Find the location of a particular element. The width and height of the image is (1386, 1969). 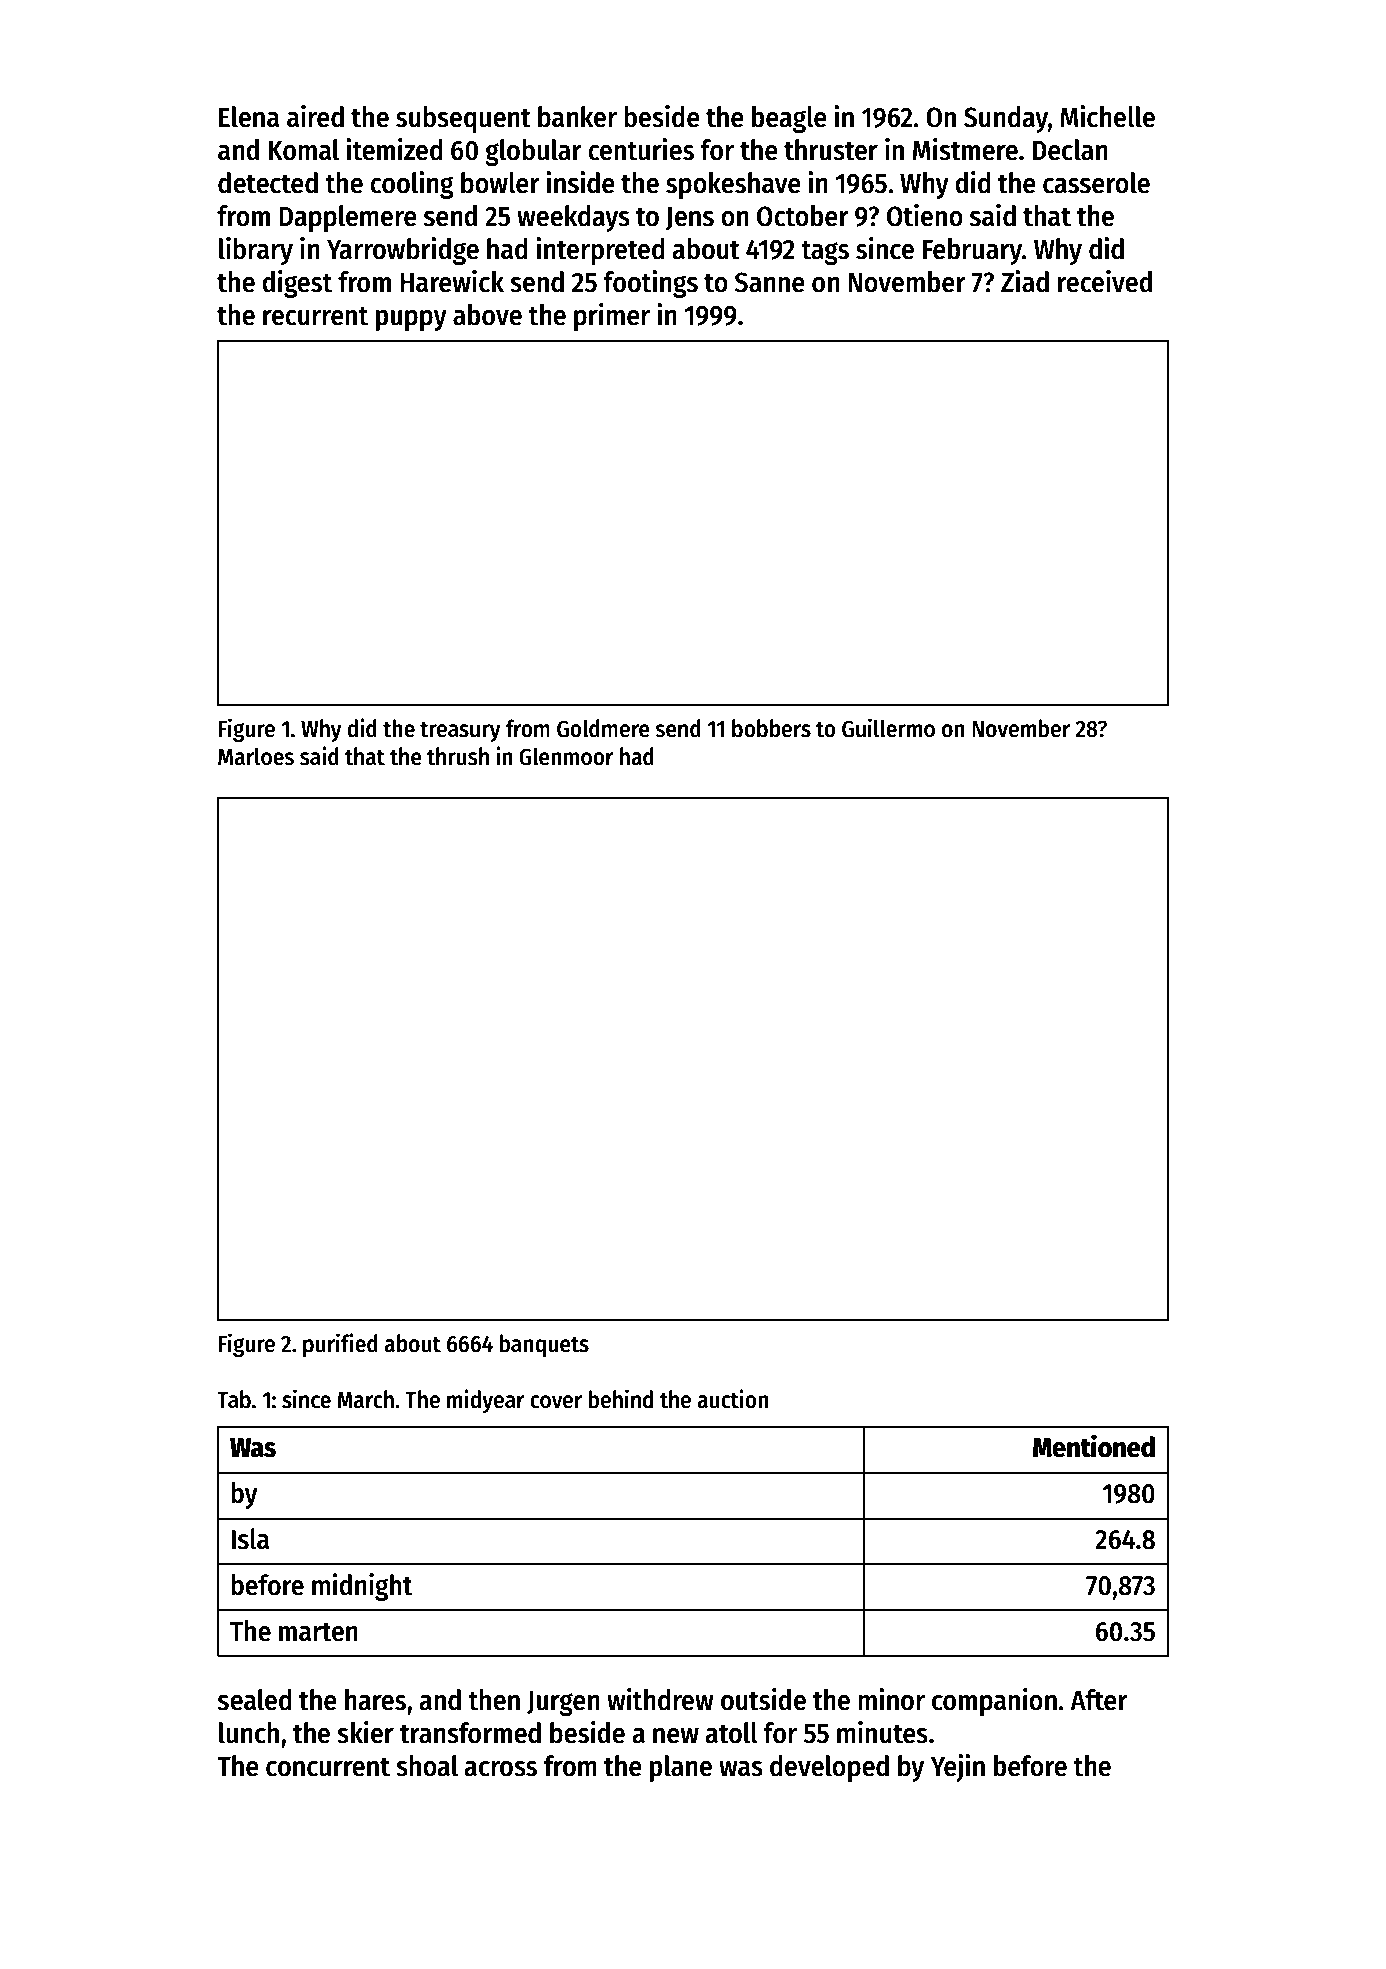

Guillermo is located at coordinates (888, 728).
